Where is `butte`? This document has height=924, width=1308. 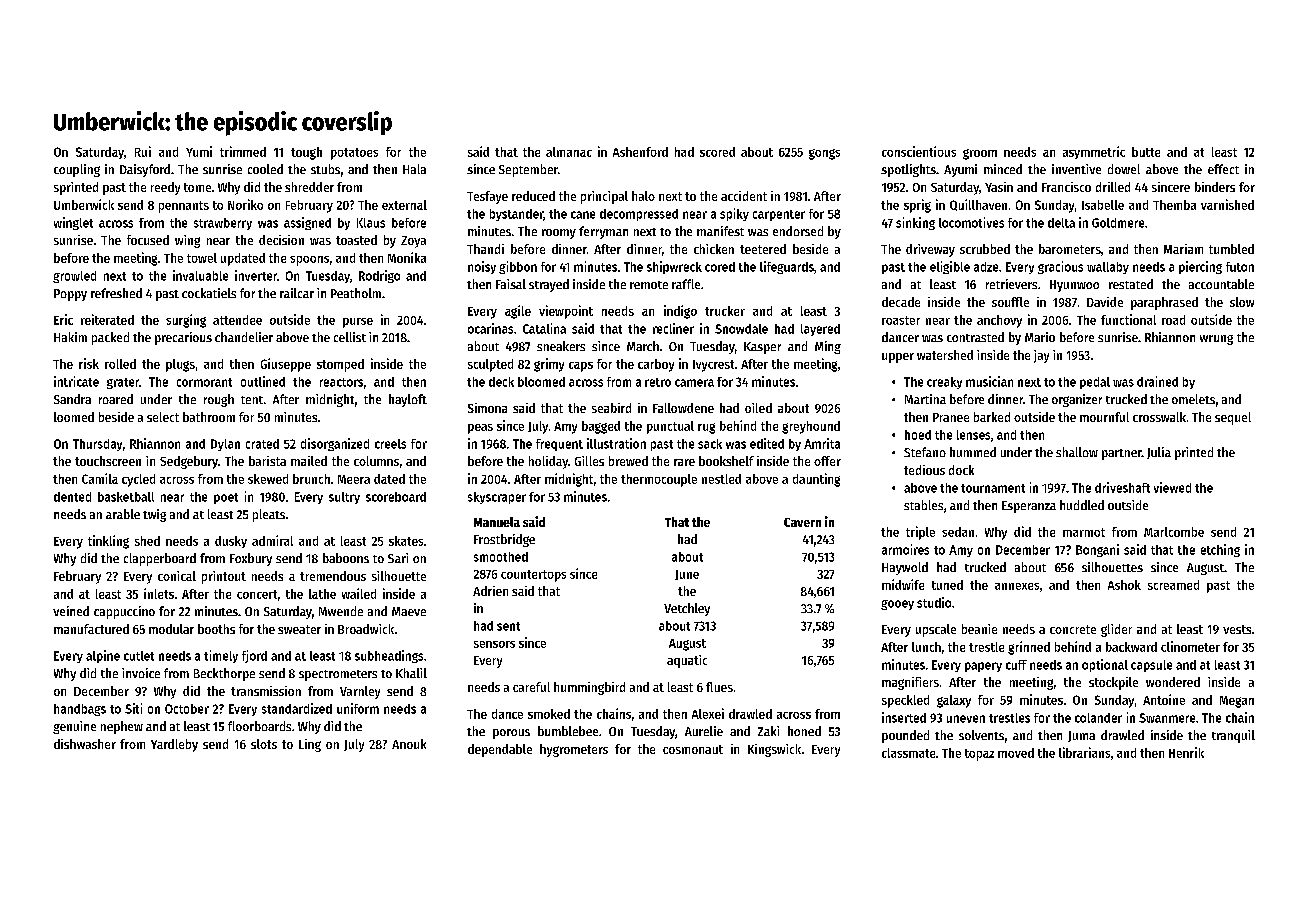
butte is located at coordinates (1146, 152).
